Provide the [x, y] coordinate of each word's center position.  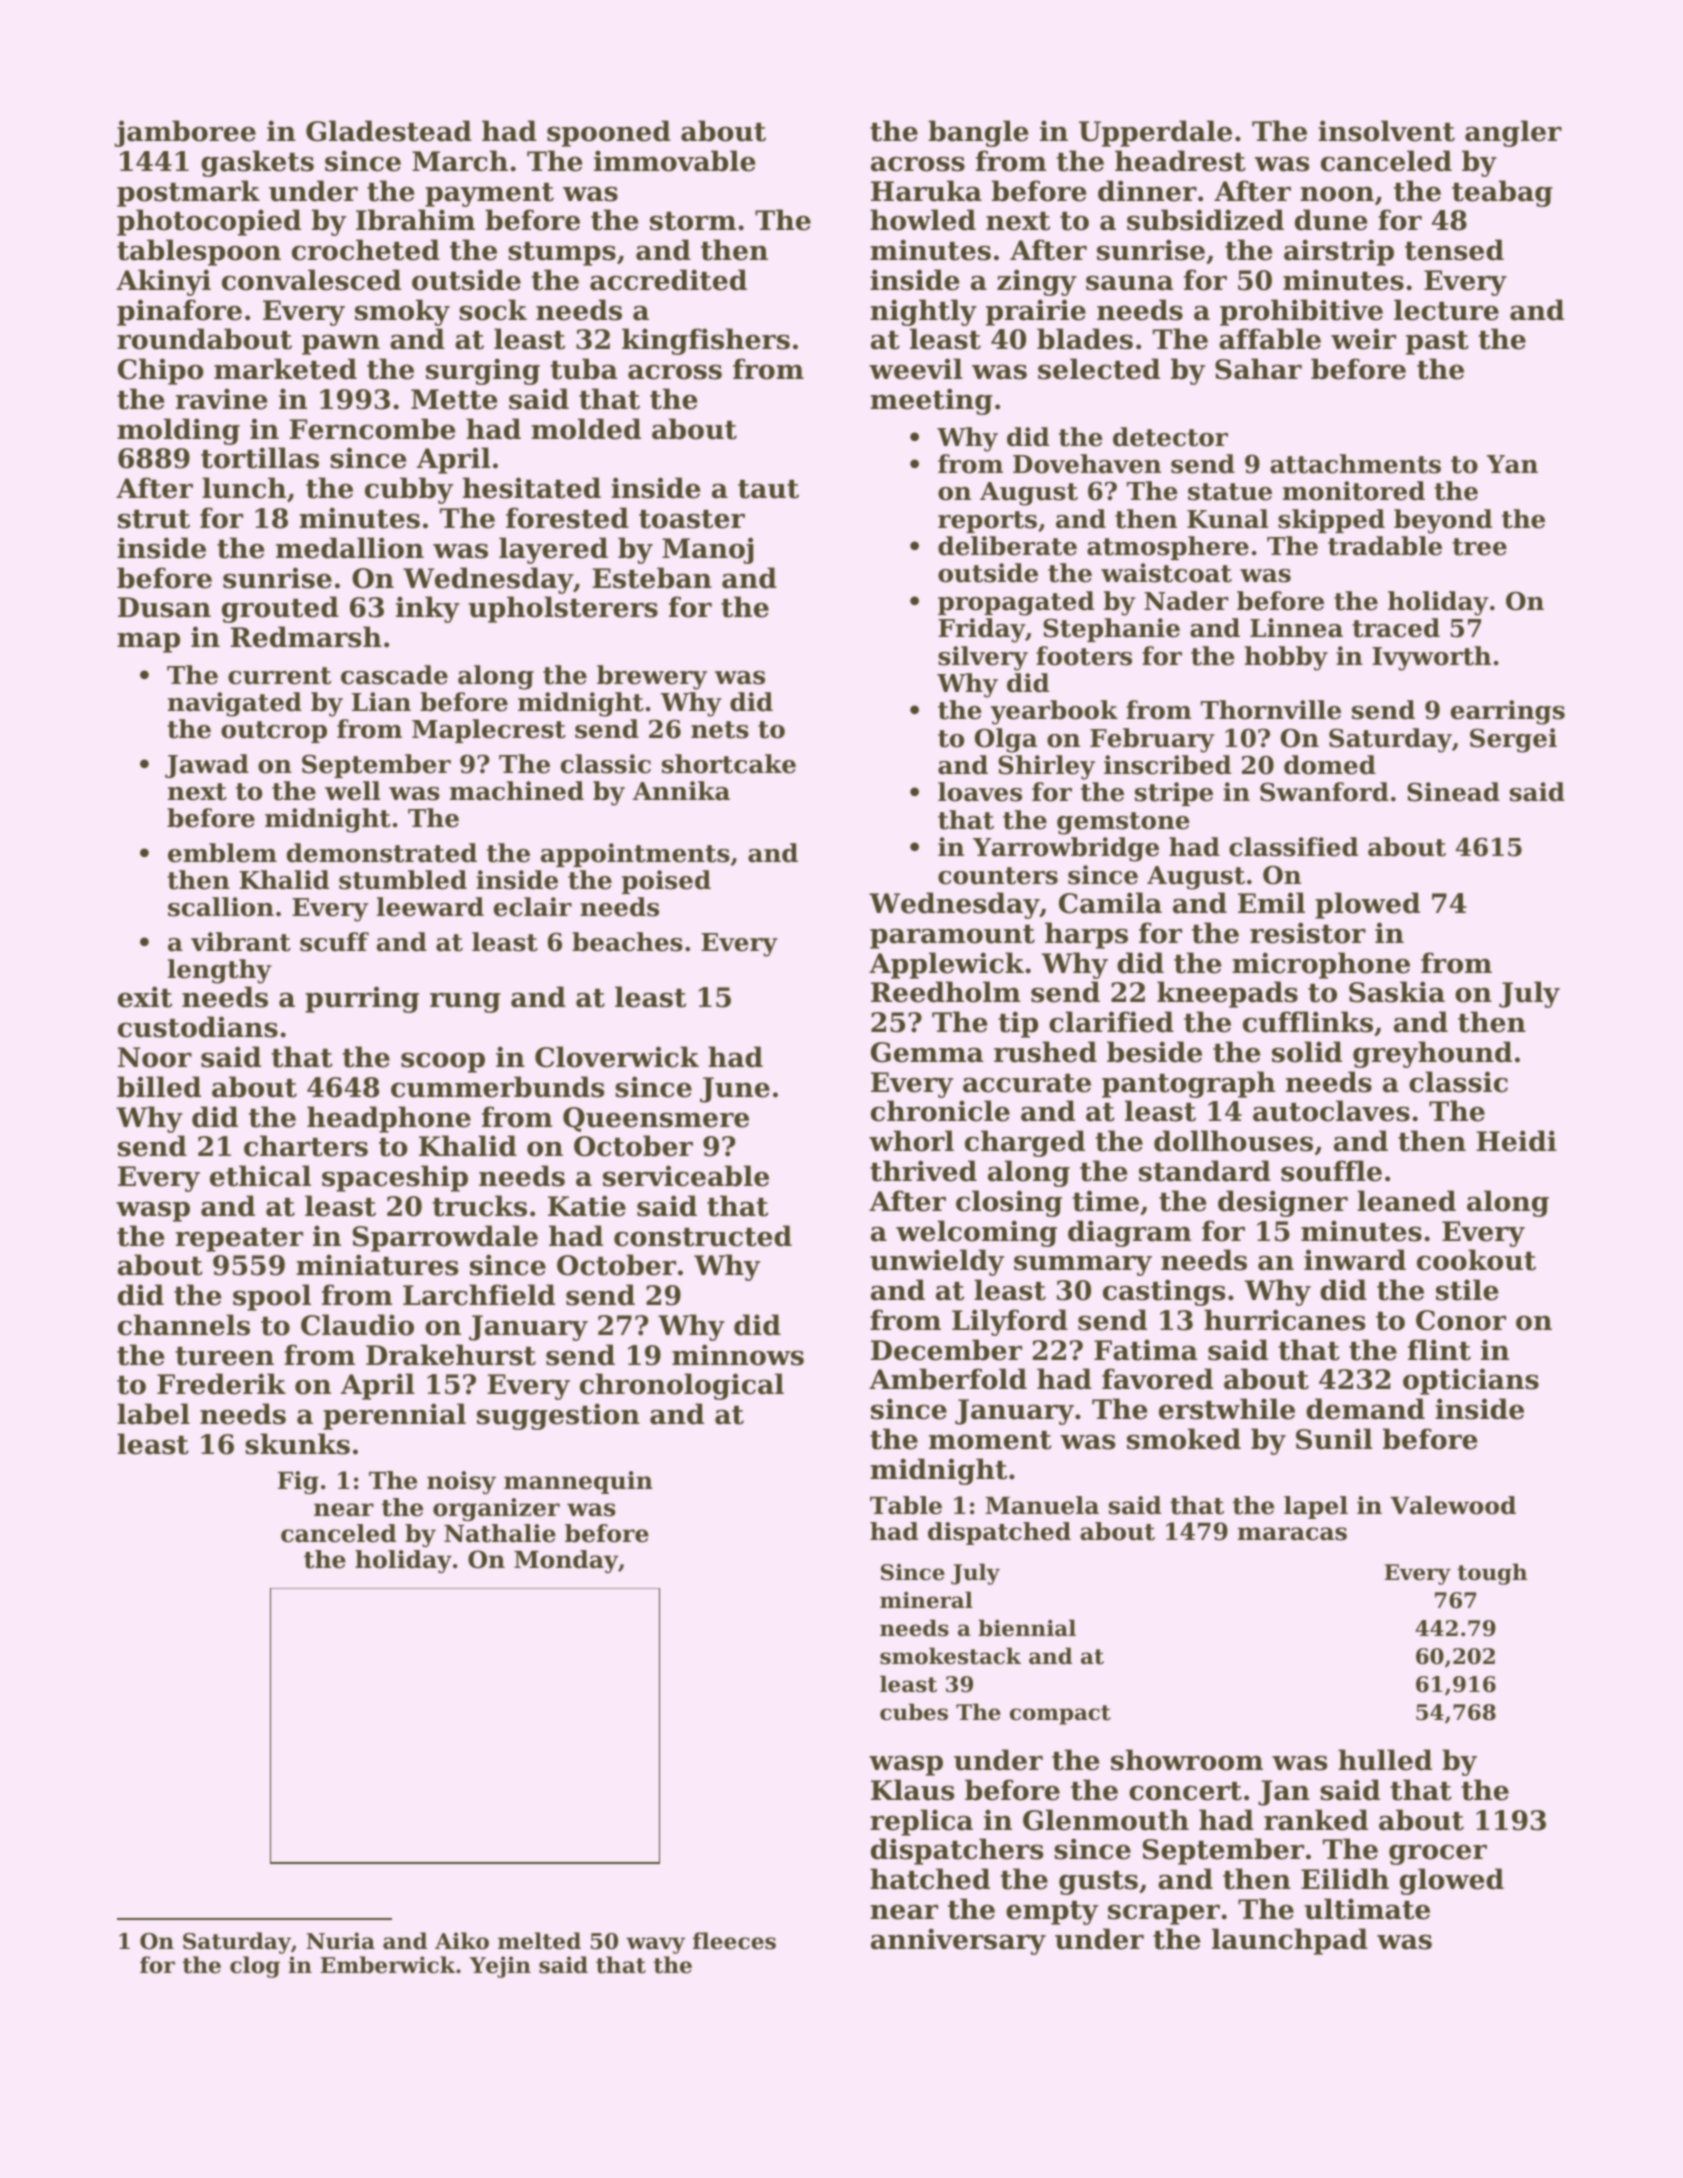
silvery [983, 658]
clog [255, 1967]
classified [1293, 847]
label [153, 1414]
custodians [198, 1027]
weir [1363, 339]
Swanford [1324, 792]
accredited [668, 280]
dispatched [999, 1533]
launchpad [1290, 1941]
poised [666, 882]
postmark [188, 193]
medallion [350, 548]
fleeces [734, 1941]
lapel [1316, 1507]
